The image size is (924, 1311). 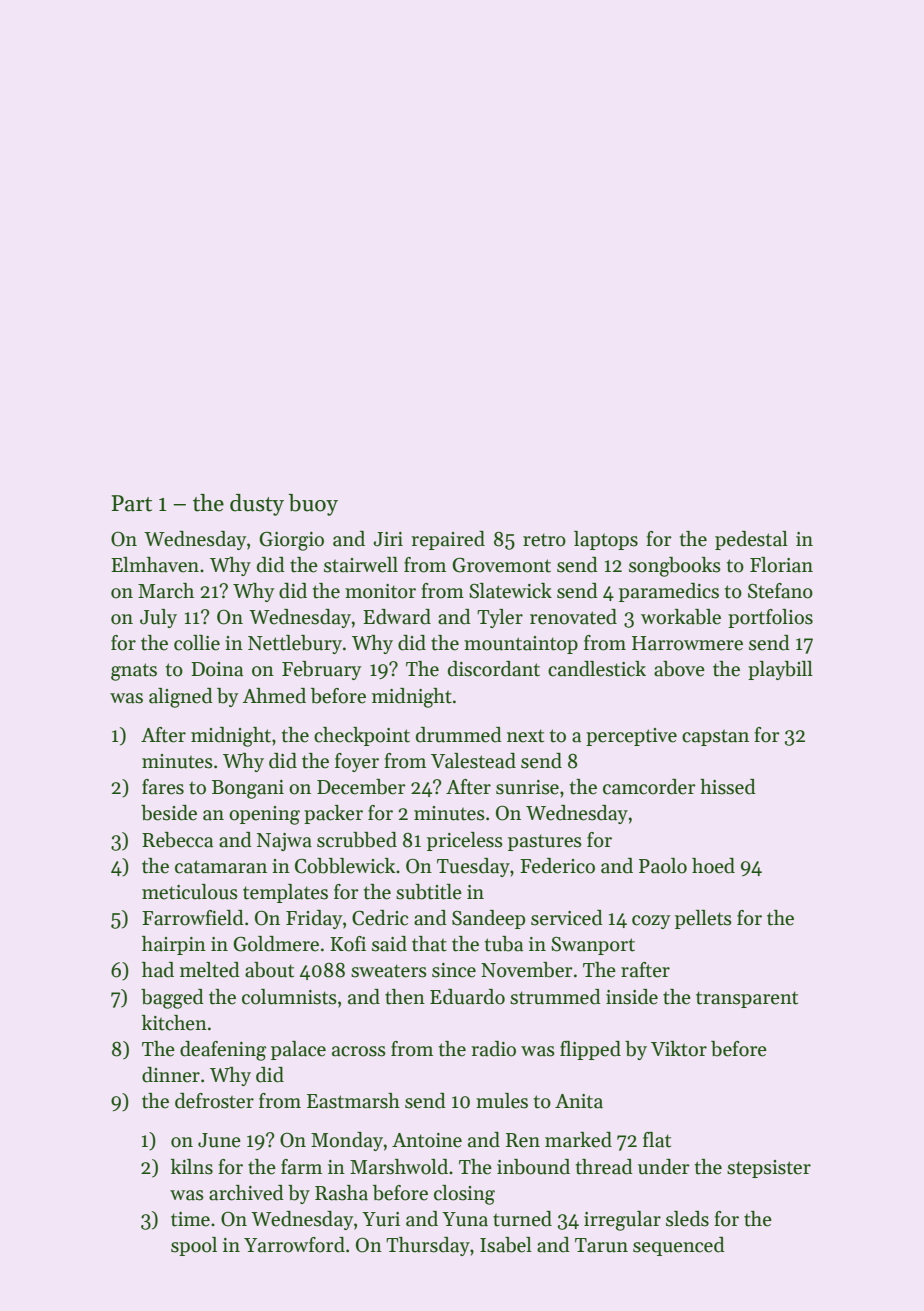 I want to click on perceptive, so click(x=631, y=737).
